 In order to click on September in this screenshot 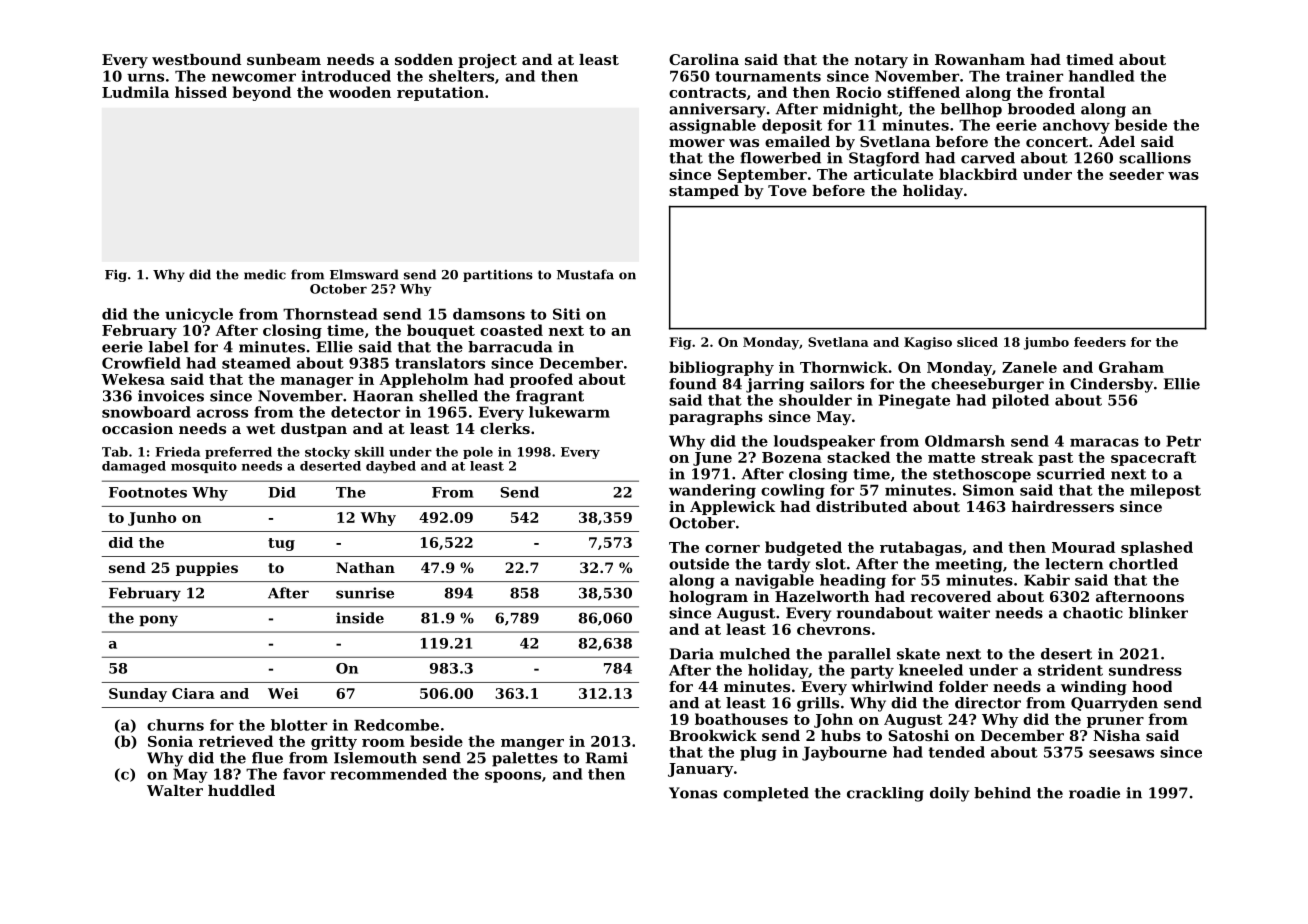, I will do `click(762, 175)`.
